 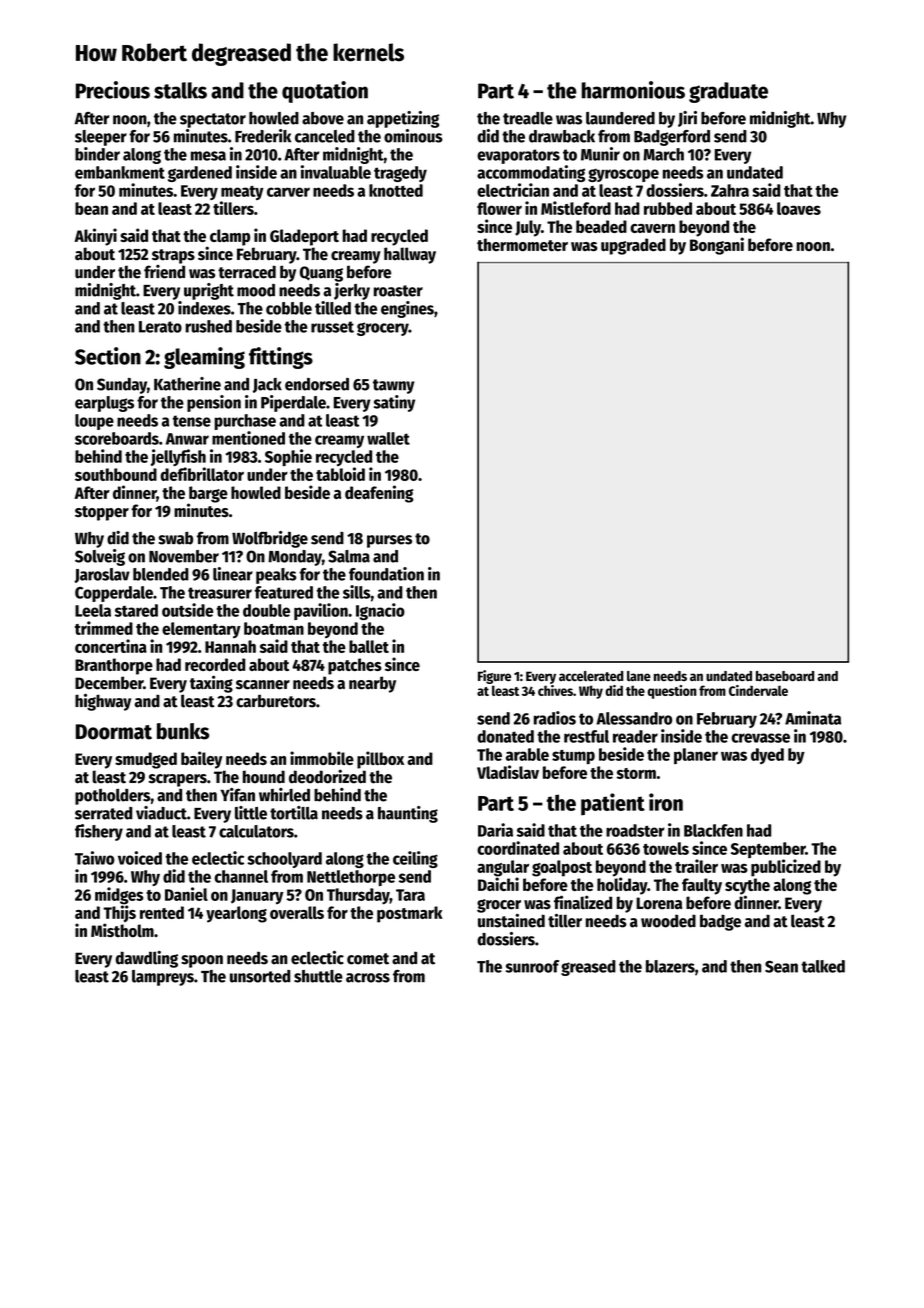 I want to click on scrapers, so click(x=178, y=780).
